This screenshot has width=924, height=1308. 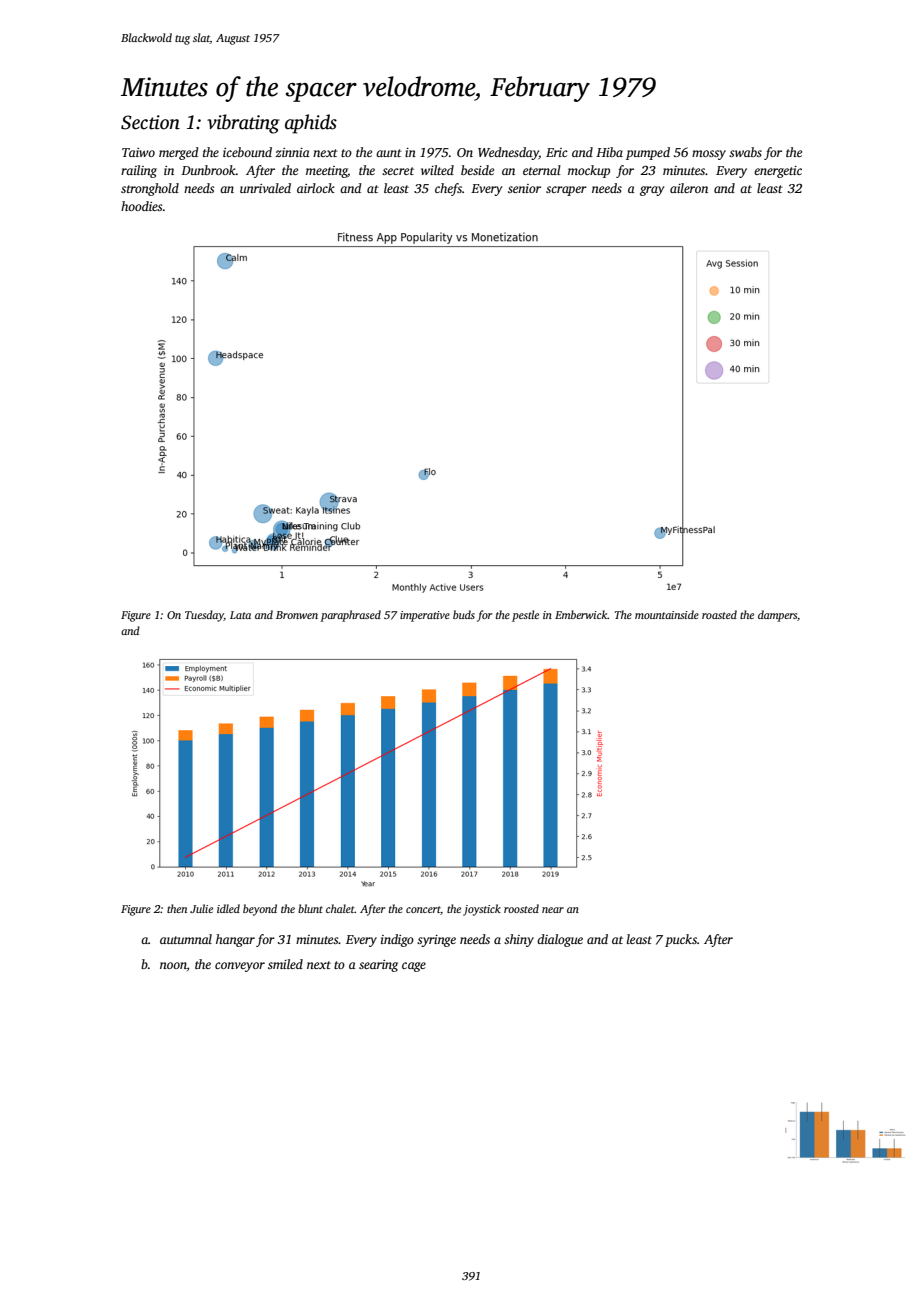 What do you see at coordinates (681, 940) in the screenshot?
I see `pucks` at bounding box center [681, 940].
